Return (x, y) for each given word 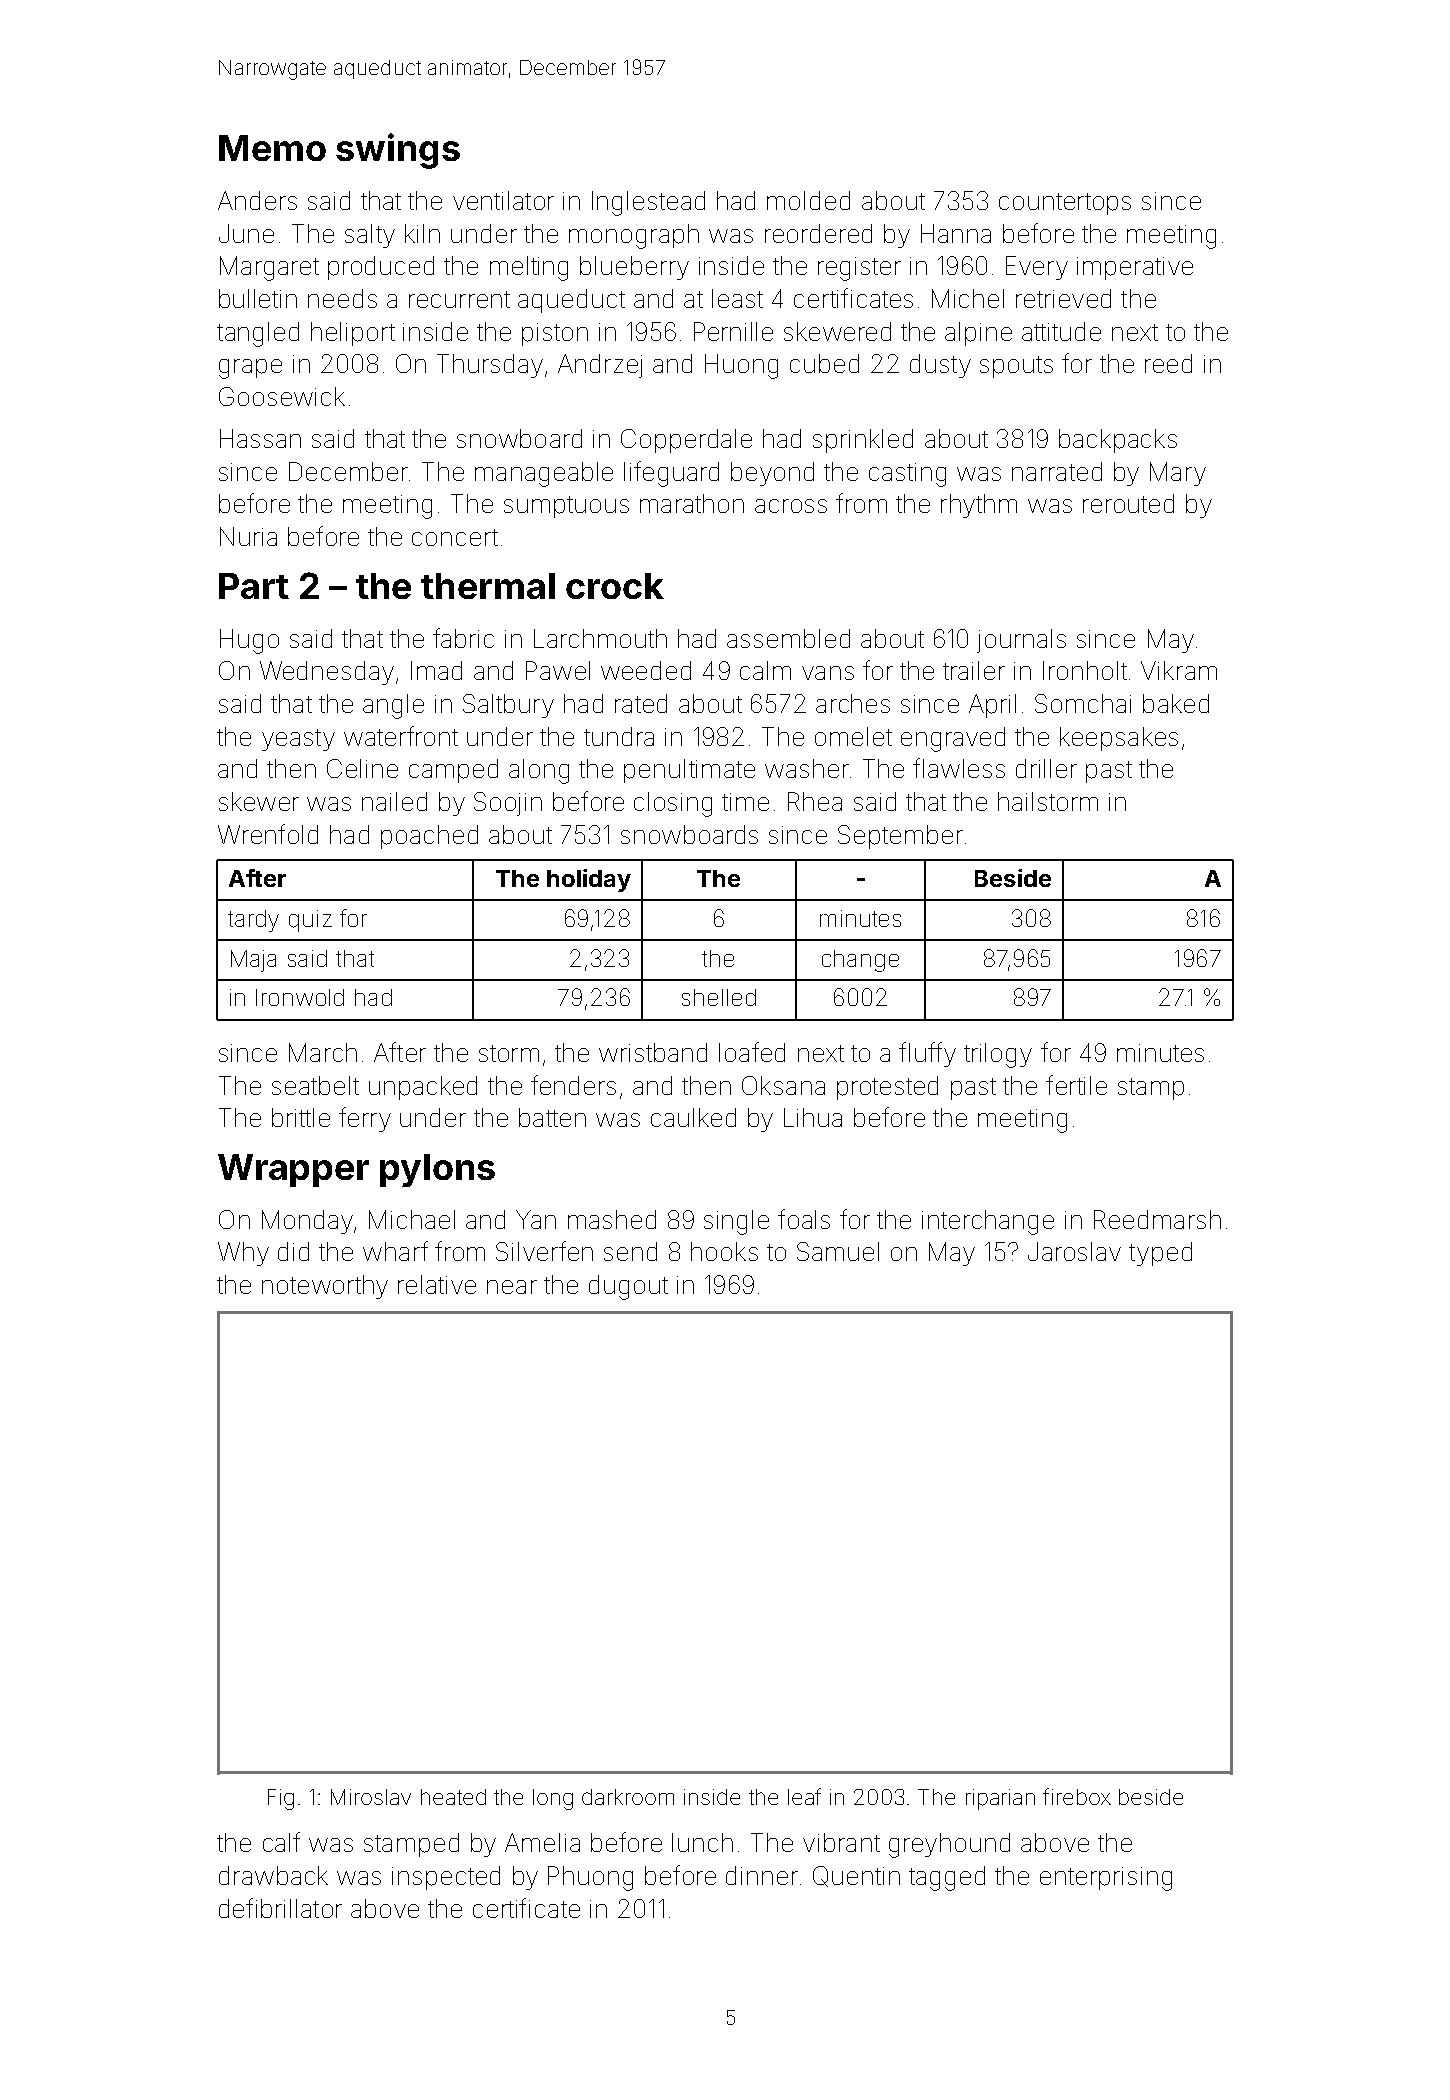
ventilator (503, 200)
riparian (1000, 1799)
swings (398, 151)
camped (453, 771)
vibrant (841, 1842)
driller (1046, 768)
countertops (1065, 204)
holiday (589, 880)
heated (453, 1797)
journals (1021, 641)
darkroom (628, 1797)
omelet (853, 736)
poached (429, 837)
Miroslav (371, 1797)
